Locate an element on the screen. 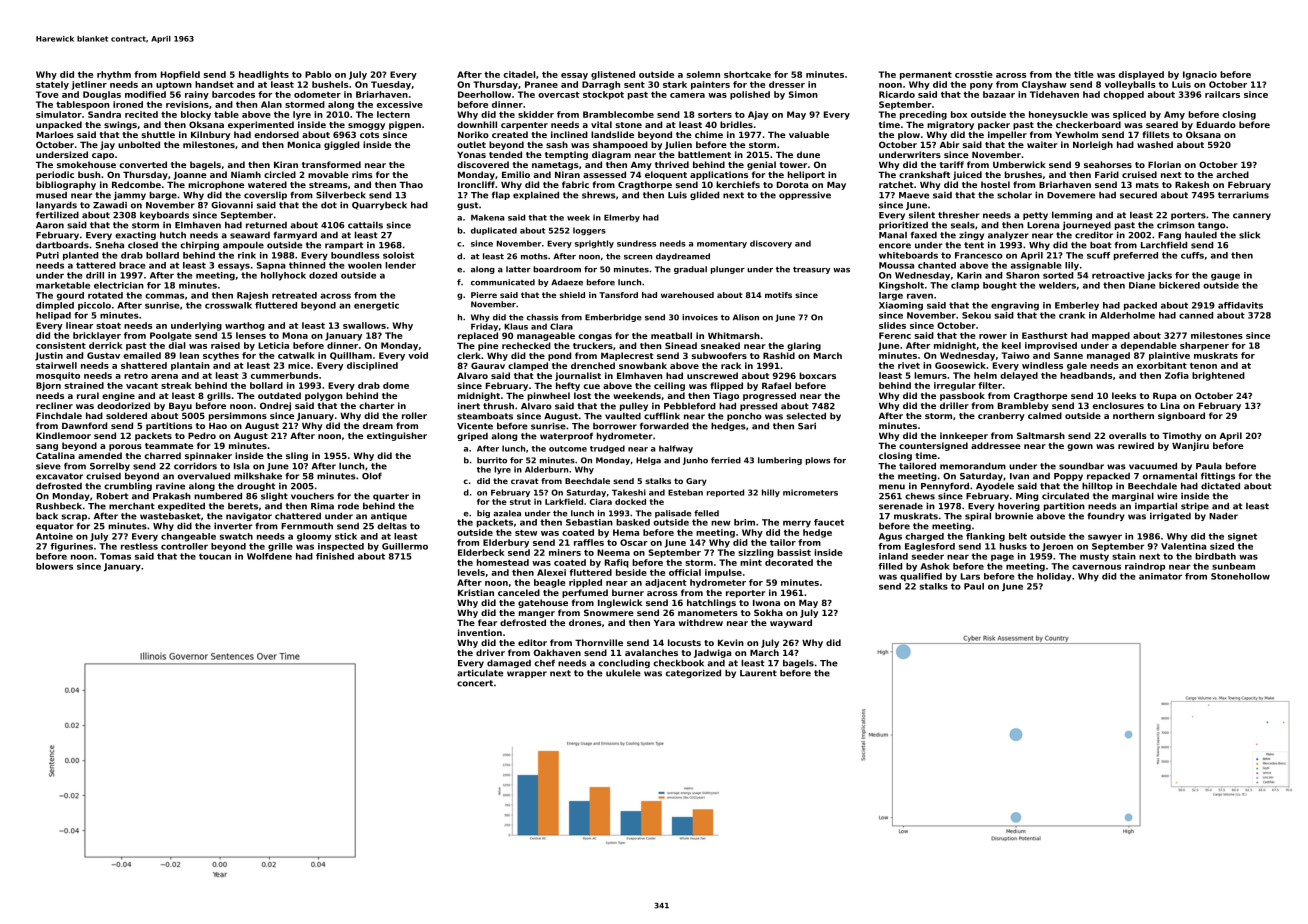  affidavits is located at coordinates (1240, 305).
